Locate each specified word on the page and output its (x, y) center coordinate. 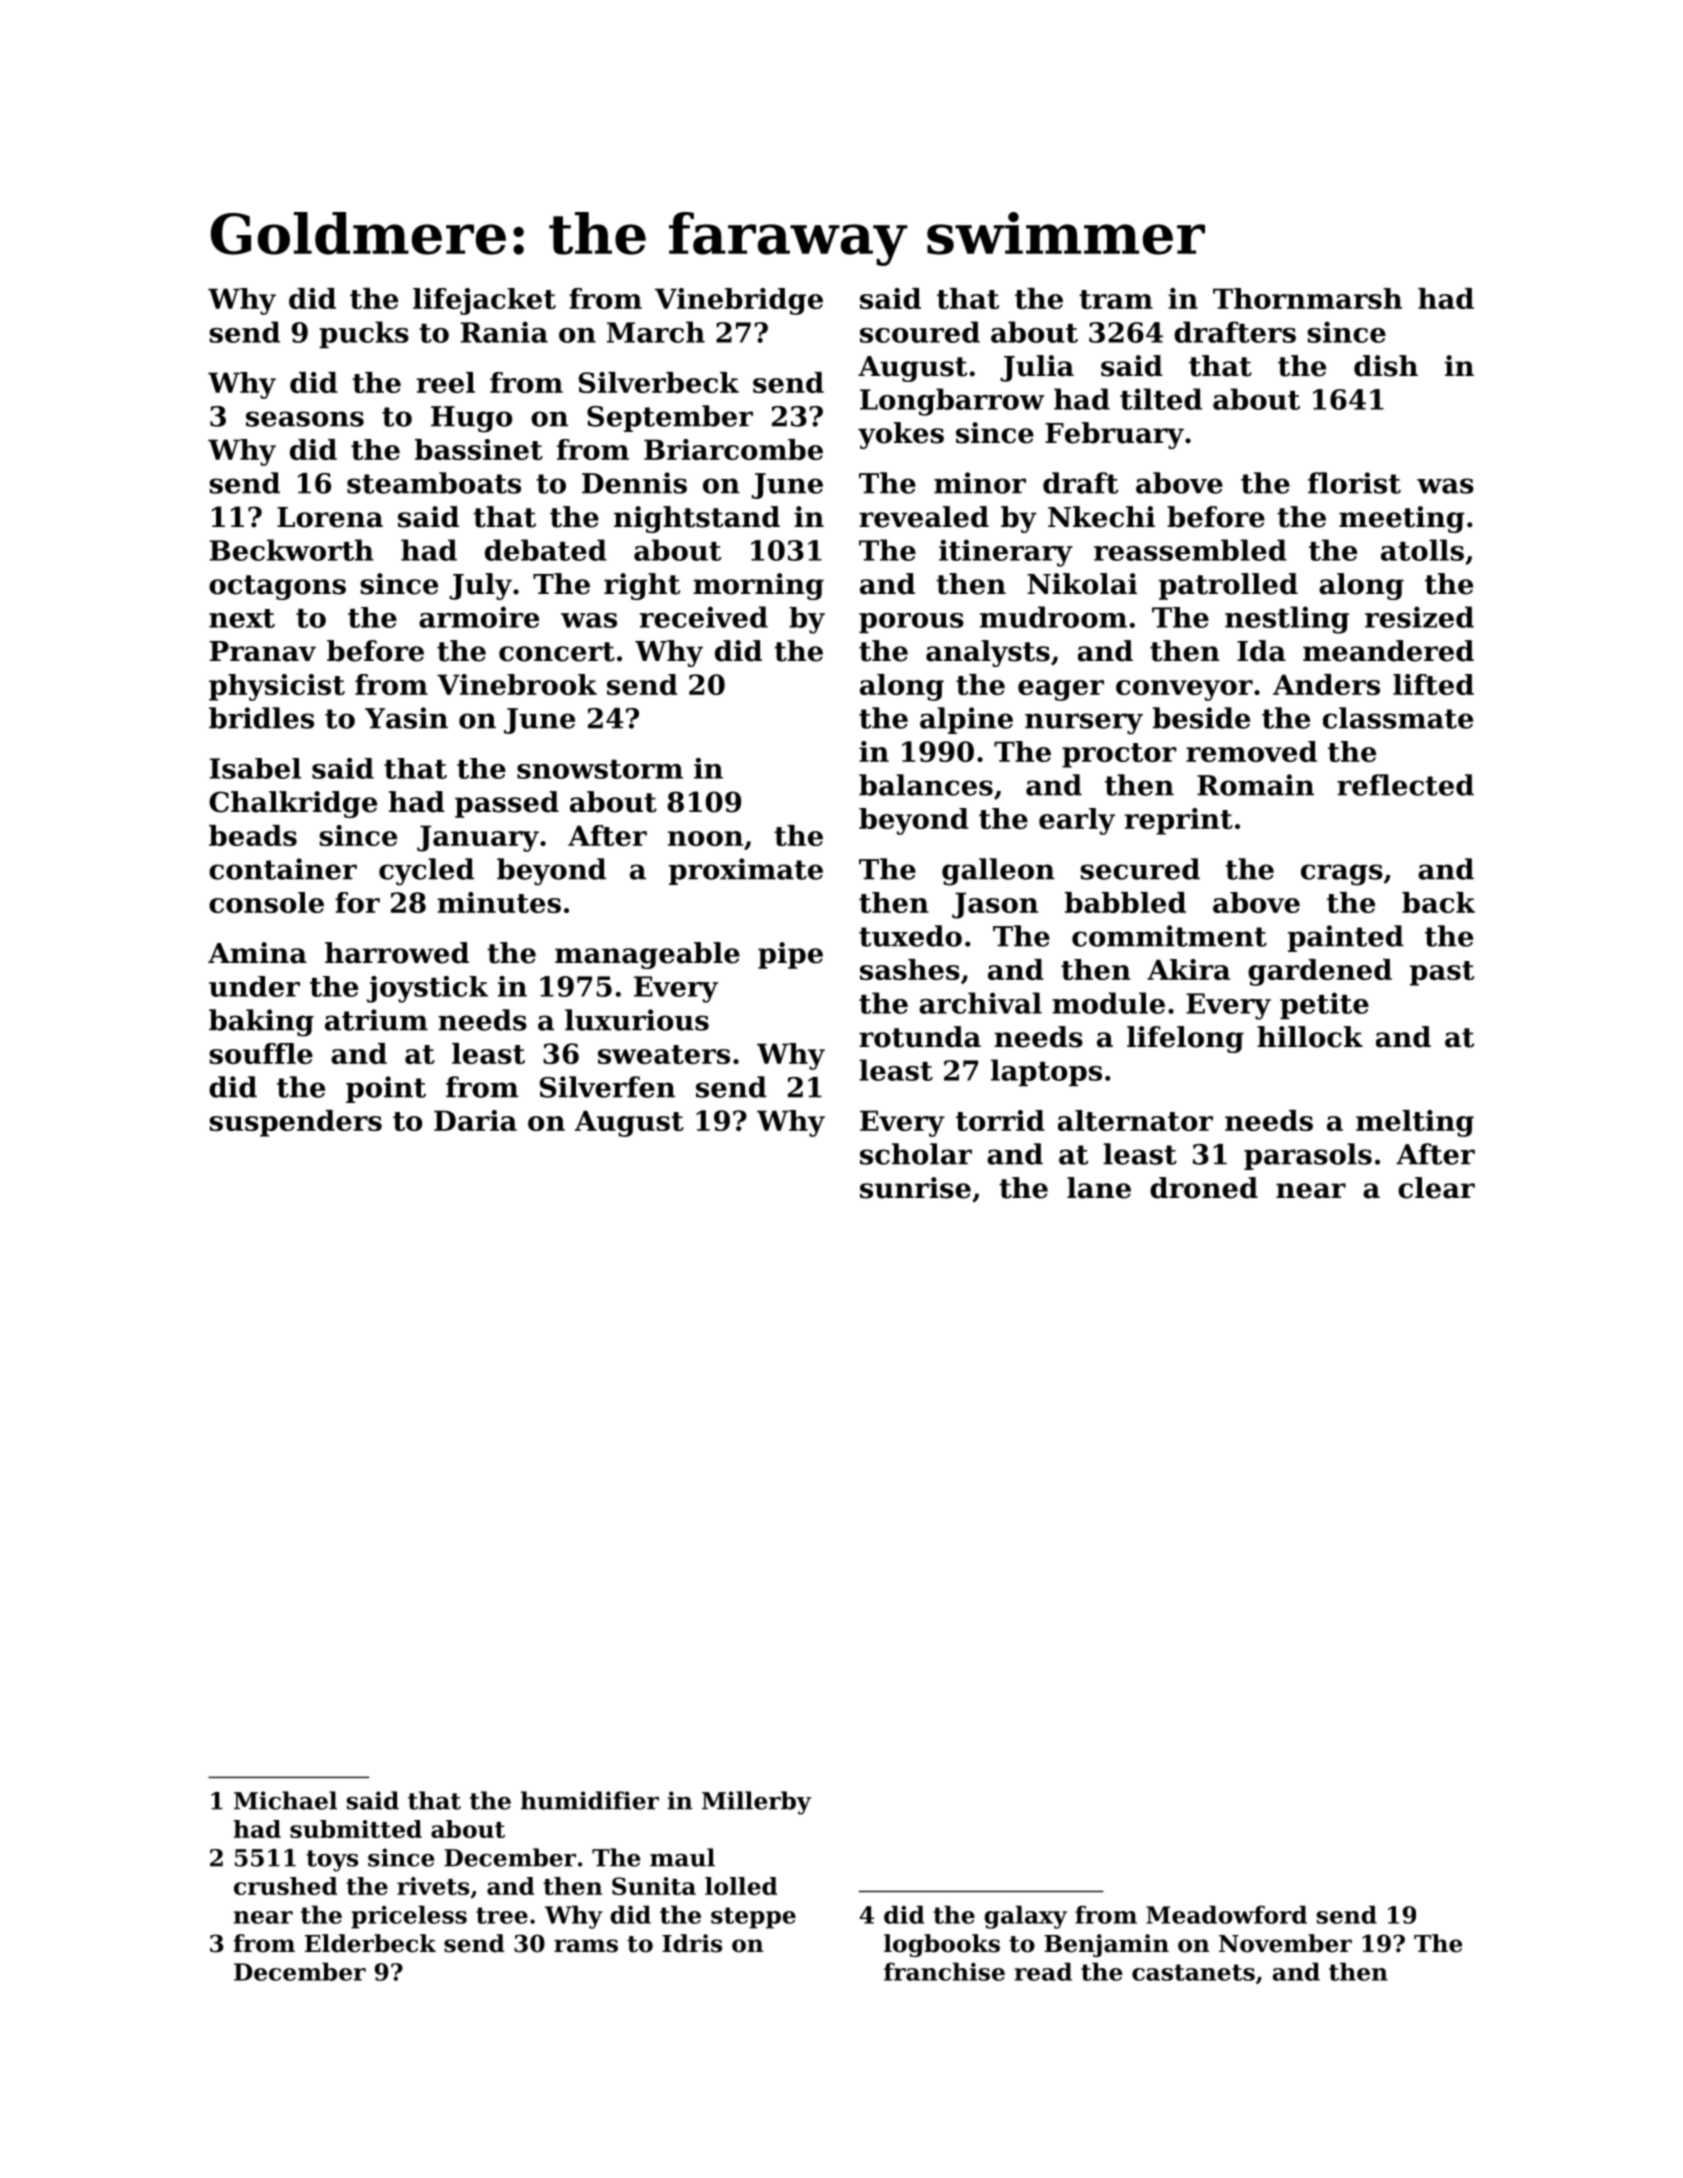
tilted (1161, 399)
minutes (499, 902)
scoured (920, 332)
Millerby (756, 1803)
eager (1061, 690)
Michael (285, 1800)
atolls (1422, 550)
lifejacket (484, 301)
